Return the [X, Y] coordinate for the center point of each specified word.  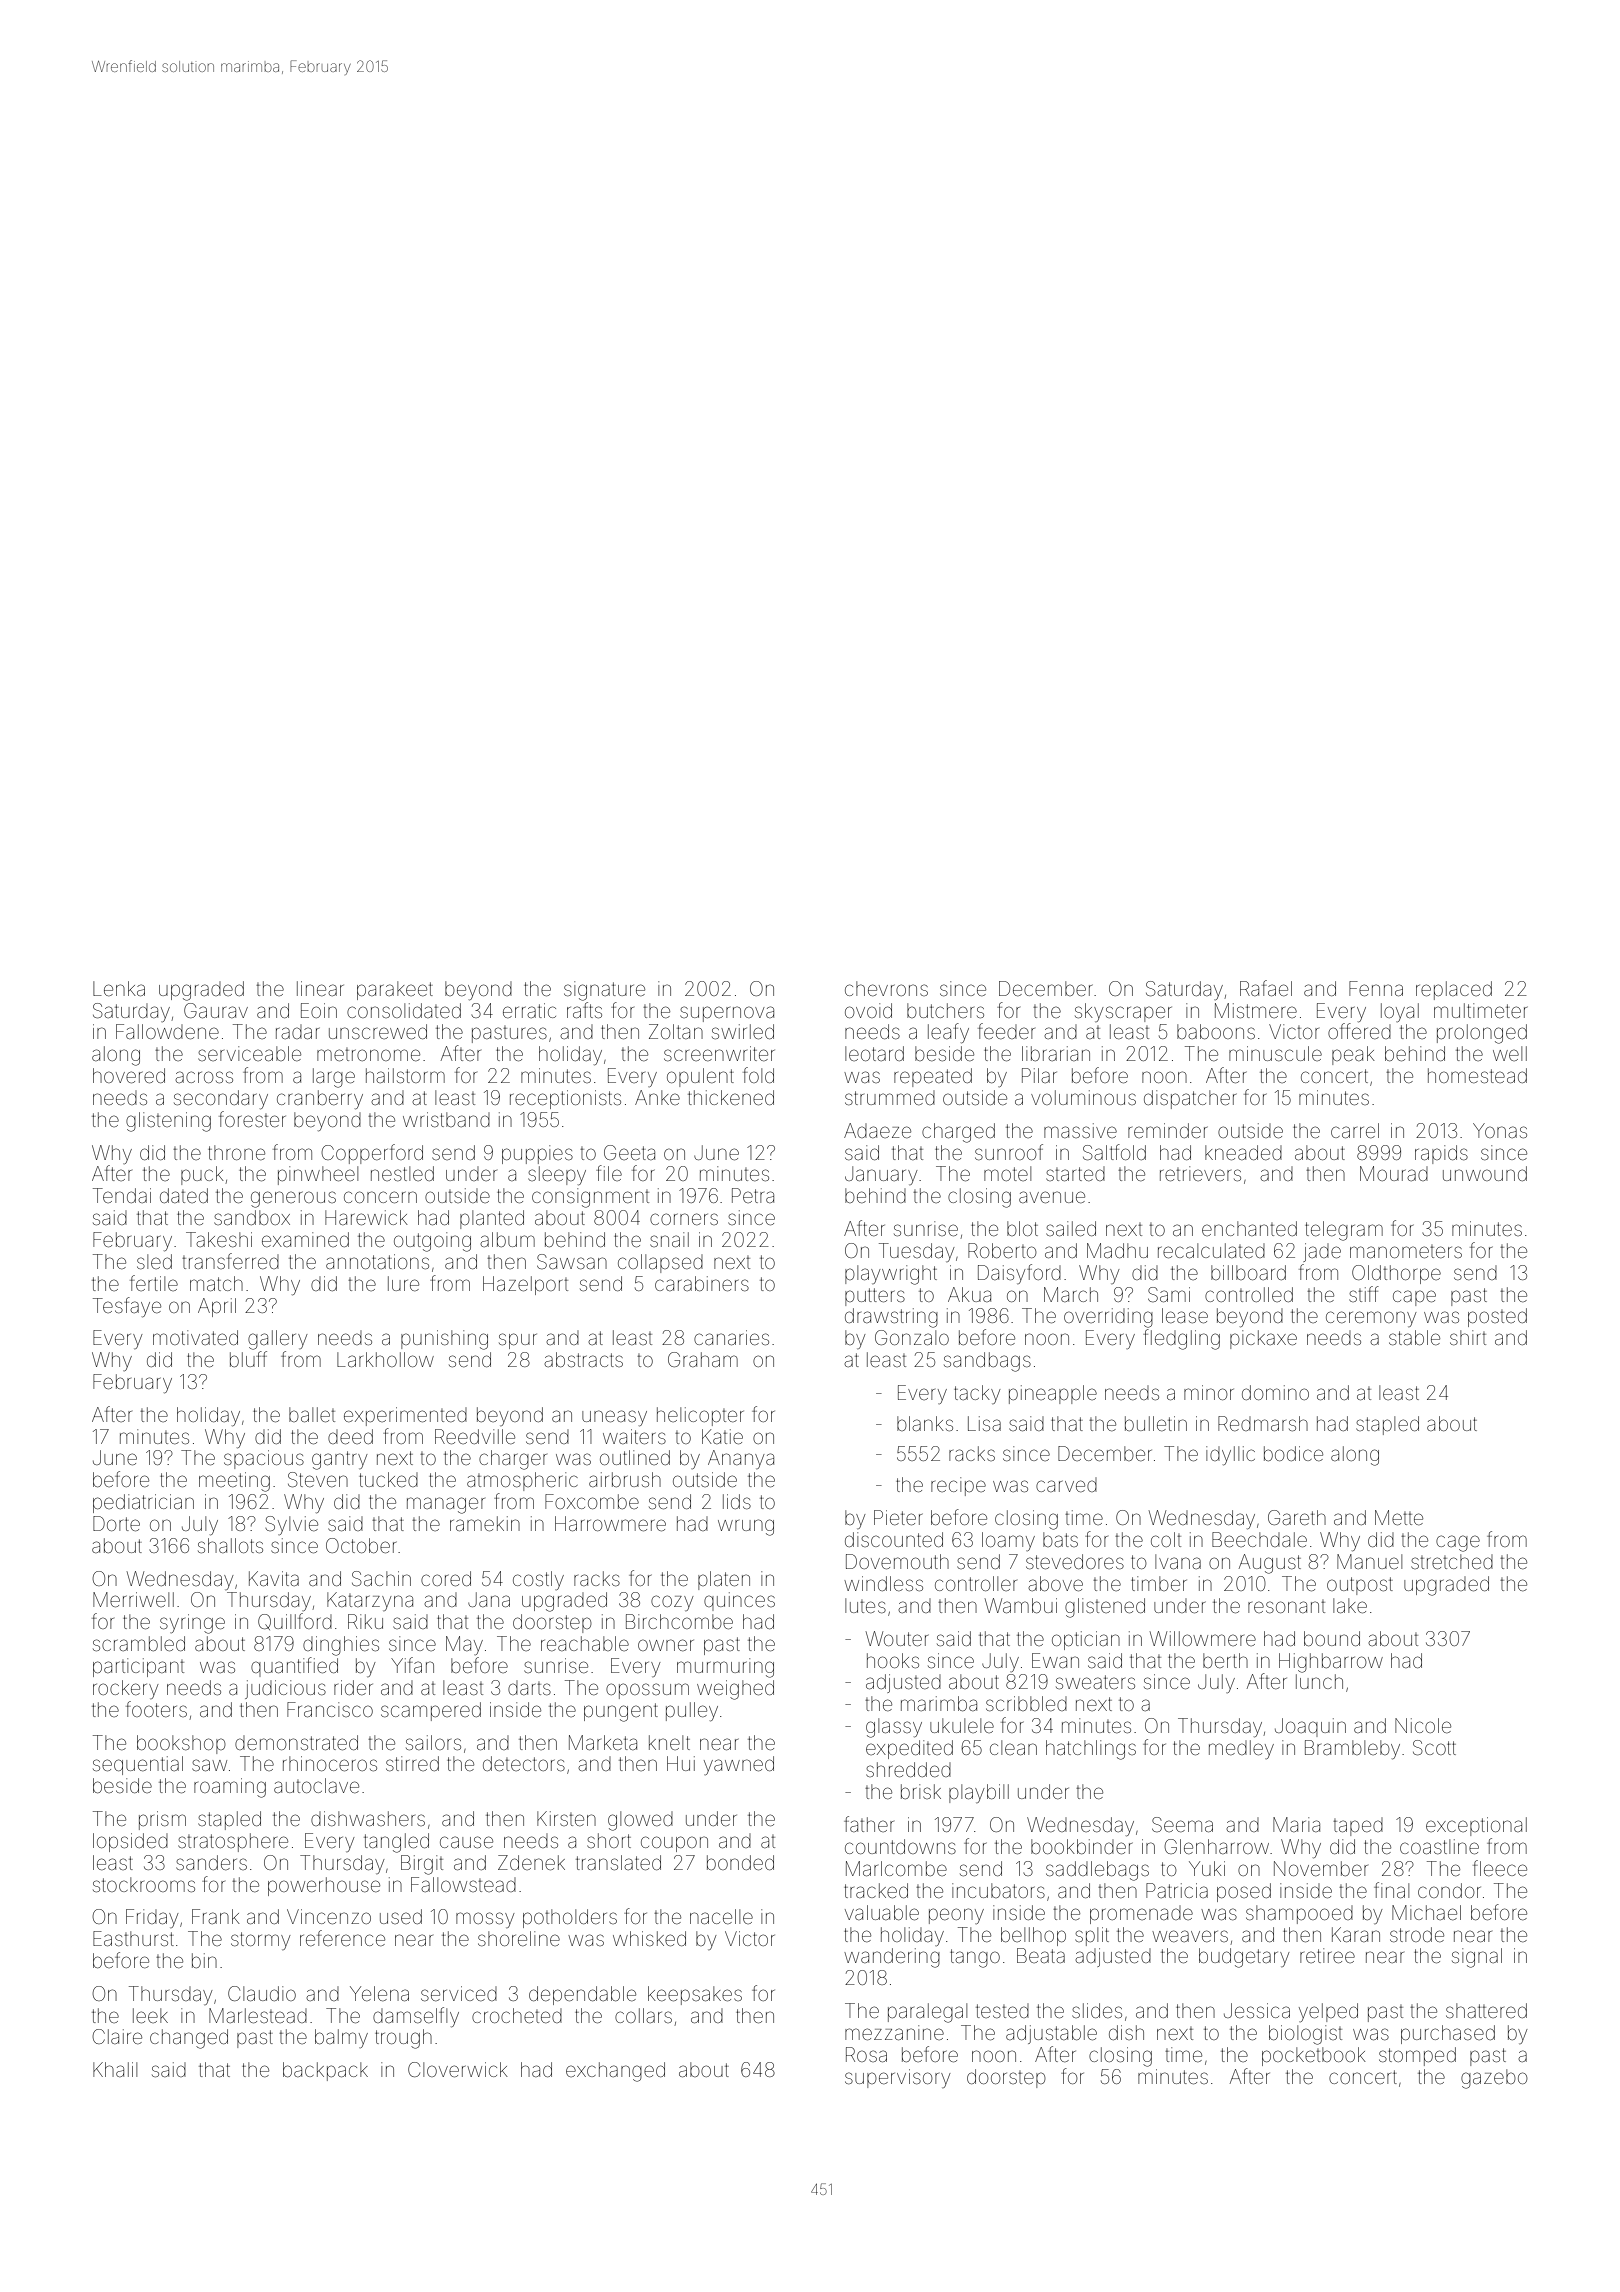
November [1321, 1868]
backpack [325, 2071]
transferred [230, 1261]
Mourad [1394, 1173]
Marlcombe [896, 1868]
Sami [1169, 1294]
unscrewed [378, 1031]
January [881, 1175]
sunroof [1009, 1152]
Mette [1399, 1517]
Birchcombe [679, 1621]
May [464, 1645]
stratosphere [233, 1842]
